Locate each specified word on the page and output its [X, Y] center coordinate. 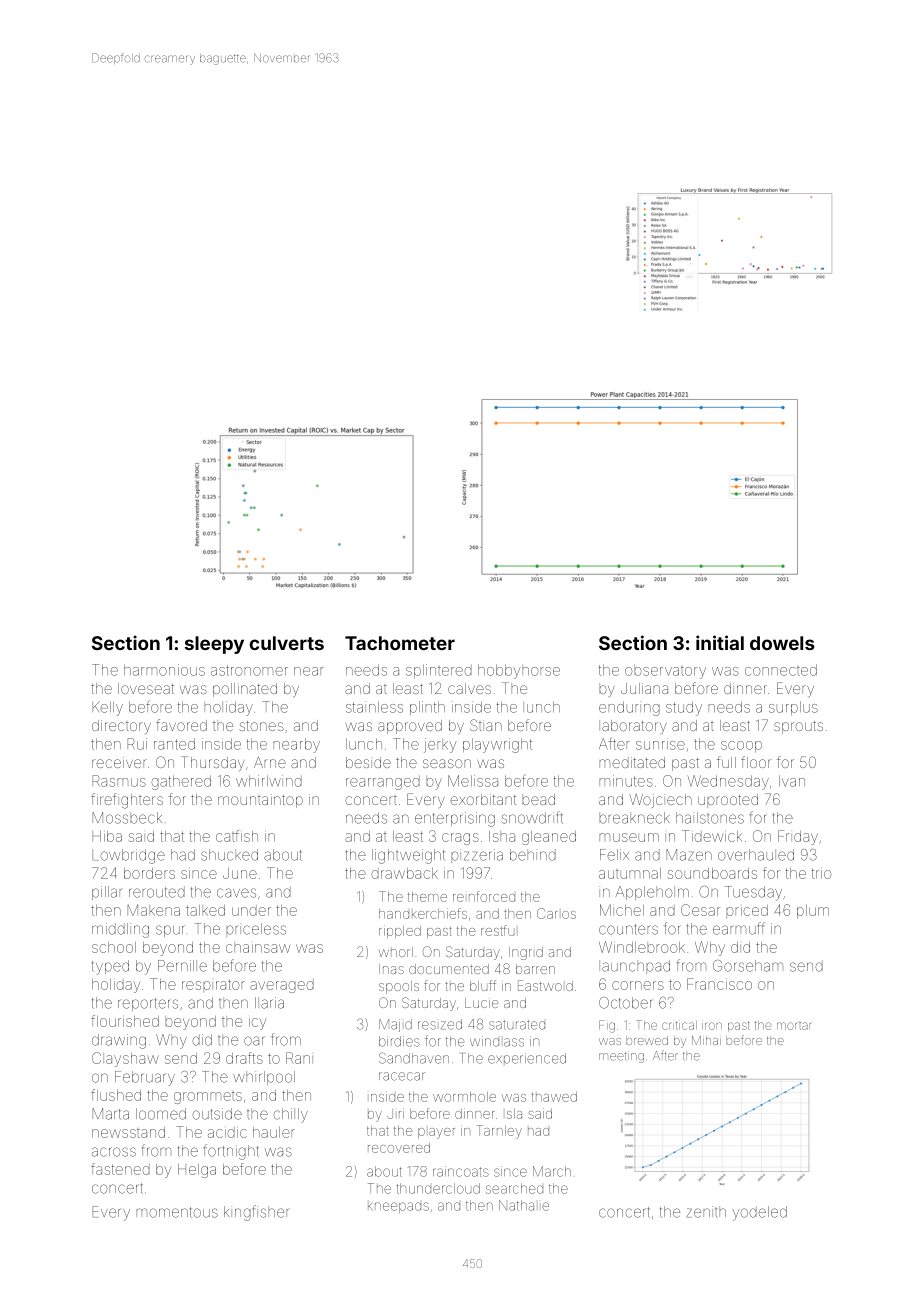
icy [257, 1024]
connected [781, 670]
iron [712, 1026]
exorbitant [483, 799]
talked [205, 910]
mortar [794, 1026]
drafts [244, 1058]
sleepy [214, 645]
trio [821, 873]
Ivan [792, 781]
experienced [527, 1058]
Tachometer [400, 643]
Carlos [556, 913]
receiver [119, 762]
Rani [299, 1058]
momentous [177, 1212]
